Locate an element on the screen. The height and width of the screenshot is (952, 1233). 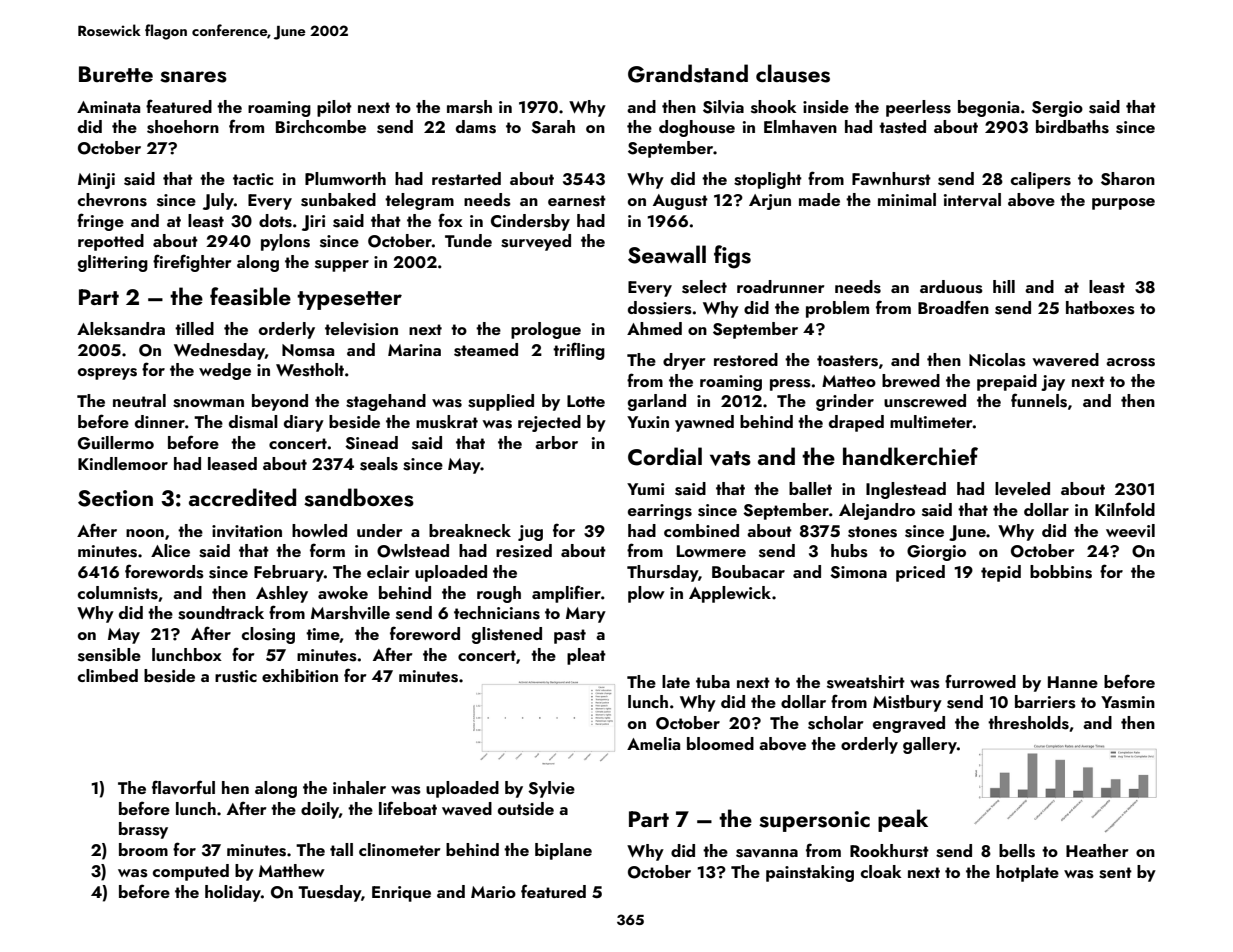
neutral is located at coordinates (139, 400).
